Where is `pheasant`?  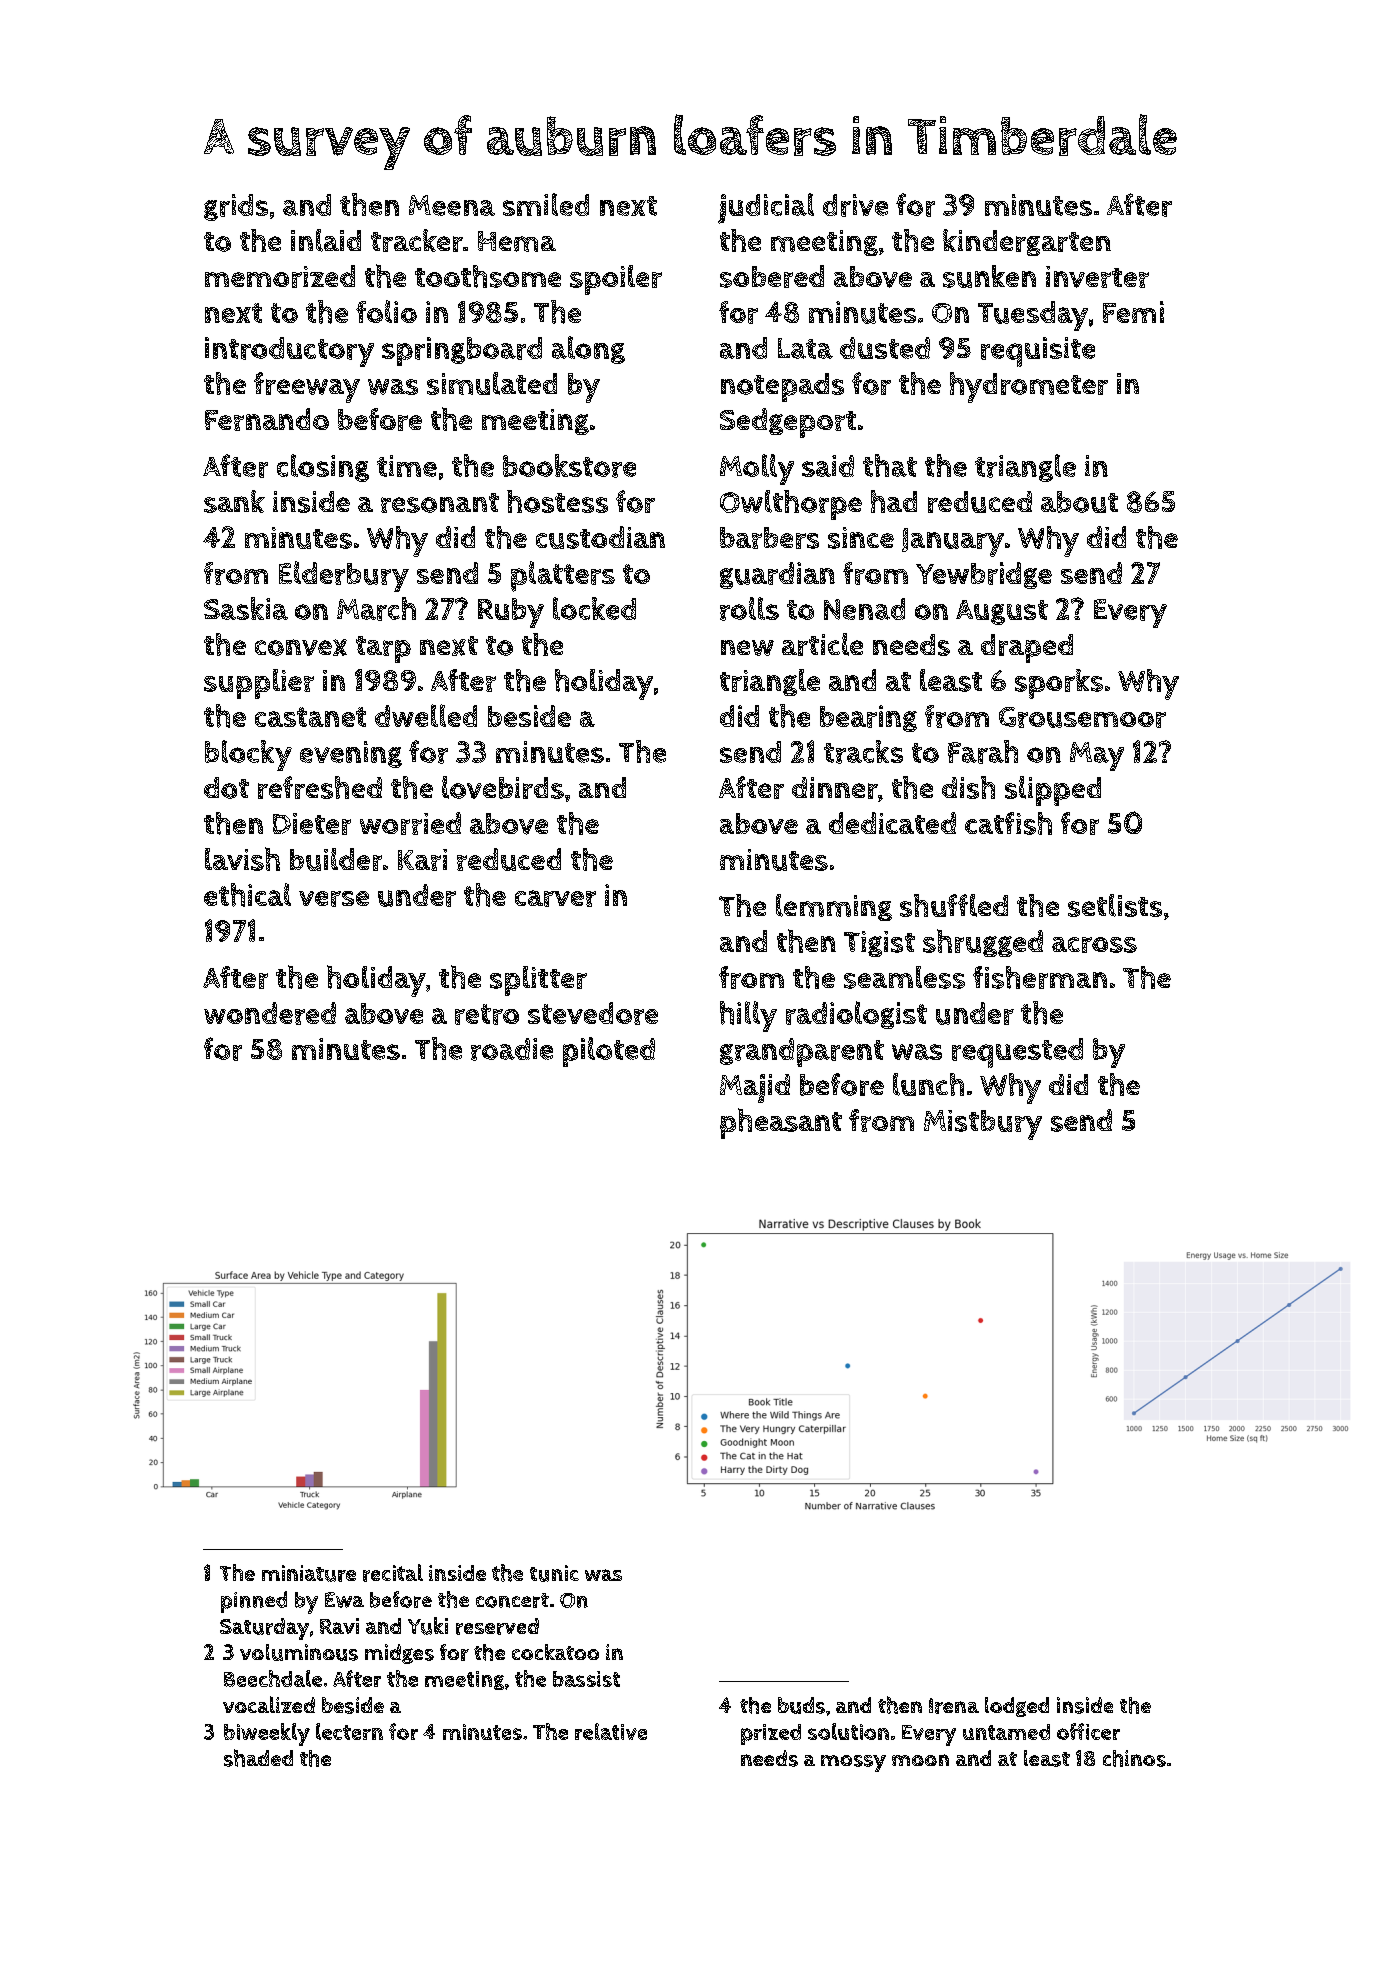
pheasant is located at coordinates (781, 1123).
